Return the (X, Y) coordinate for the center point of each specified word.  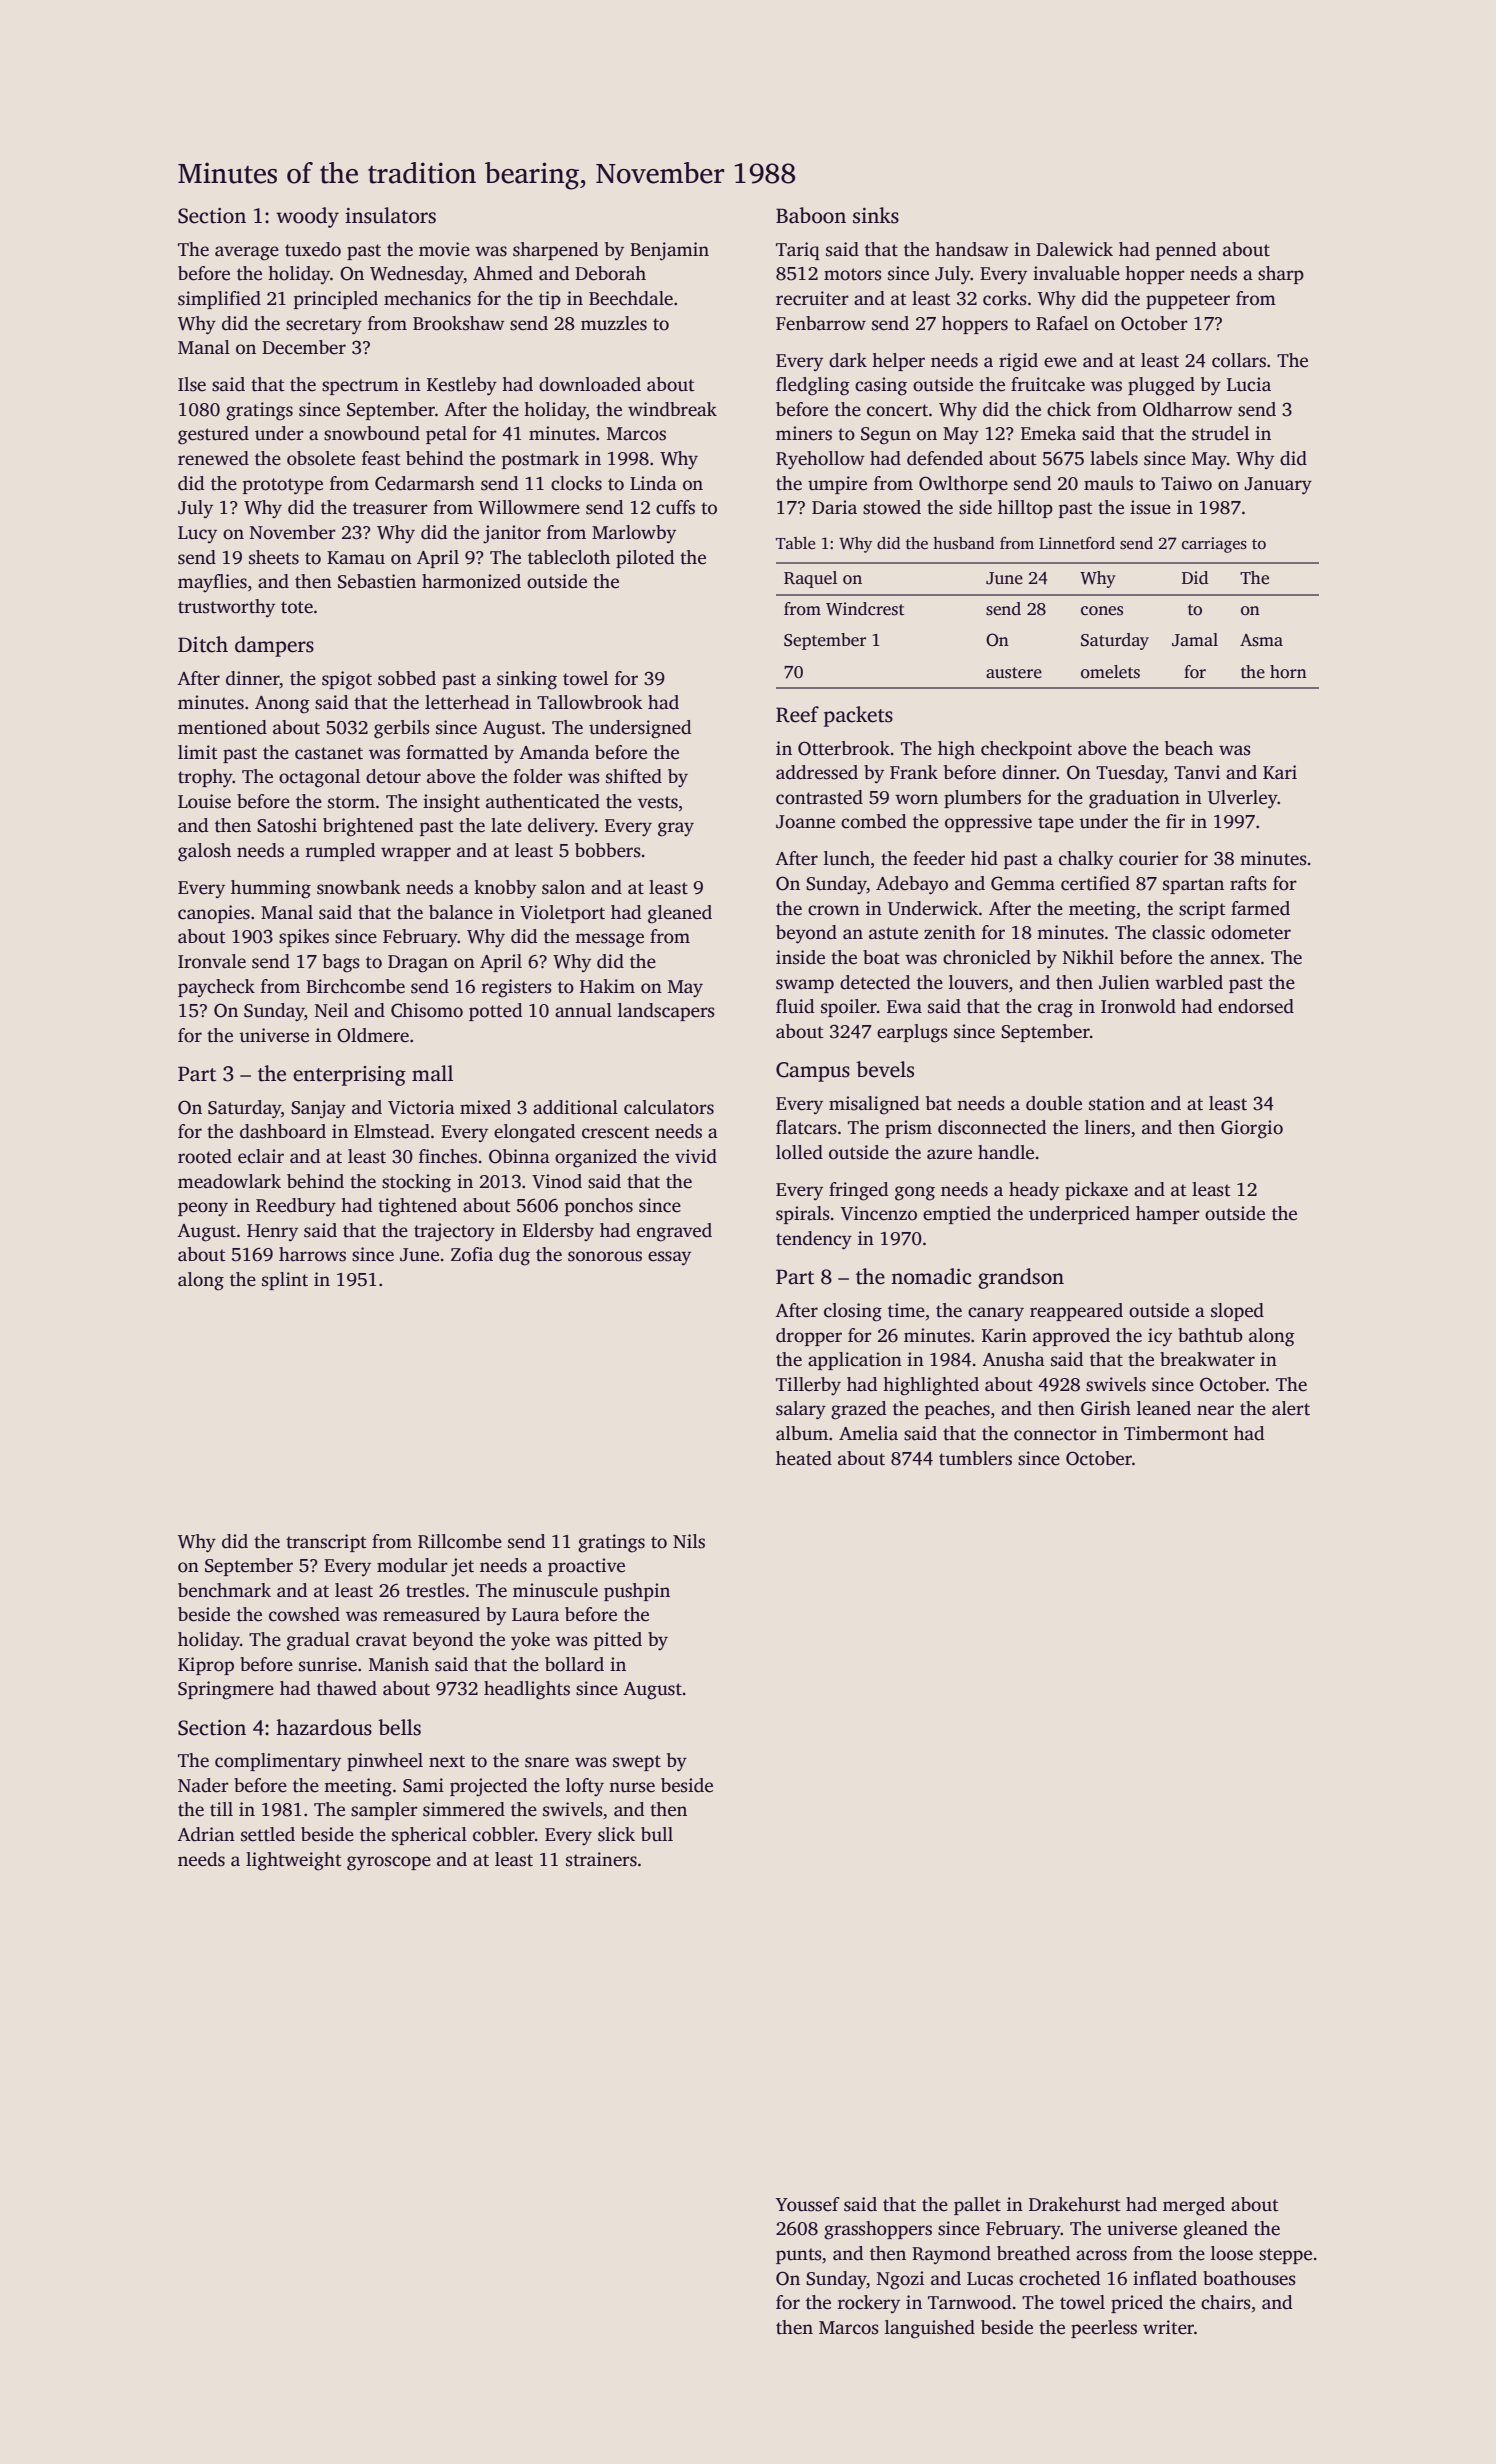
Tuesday (1130, 774)
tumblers (975, 1458)
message (609, 940)
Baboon (811, 215)
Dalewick (1074, 249)
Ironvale (212, 961)
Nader (203, 1785)
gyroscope (389, 1863)
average (247, 253)
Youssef (808, 2204)
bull (657, 1834)
